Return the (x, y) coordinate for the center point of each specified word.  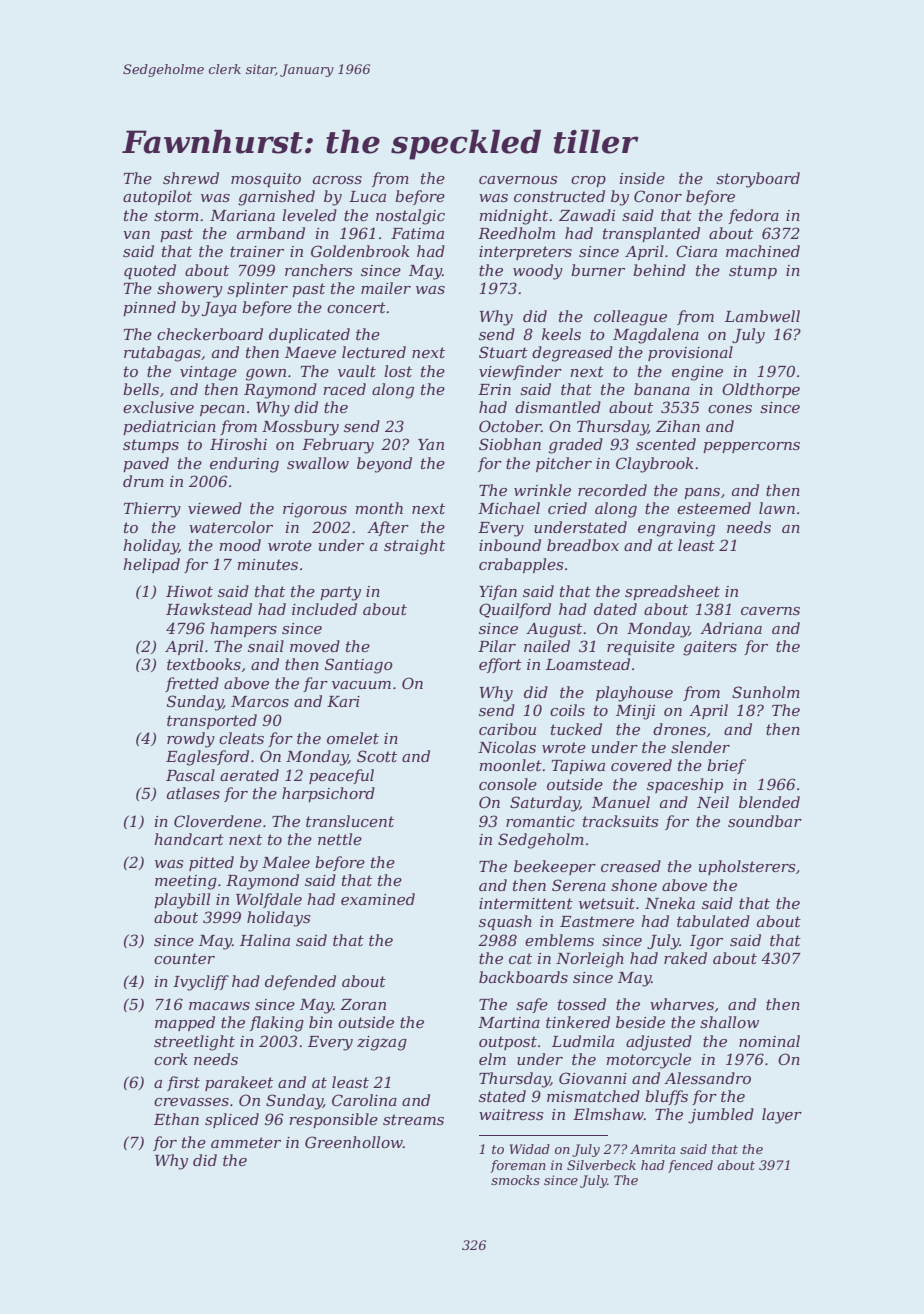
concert (356, 307)
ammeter (246, 1142)
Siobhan (510, 444)
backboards (523, 977)
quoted (150, 271)
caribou (507, 729)
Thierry (152, 510)
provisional (690, 353)
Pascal (190, 775)
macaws (219, 1006)
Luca (367, 196)
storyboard (758, 180)
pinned (149, 308)
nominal (769, 1041)
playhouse (634, 694)
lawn (777, 508)
